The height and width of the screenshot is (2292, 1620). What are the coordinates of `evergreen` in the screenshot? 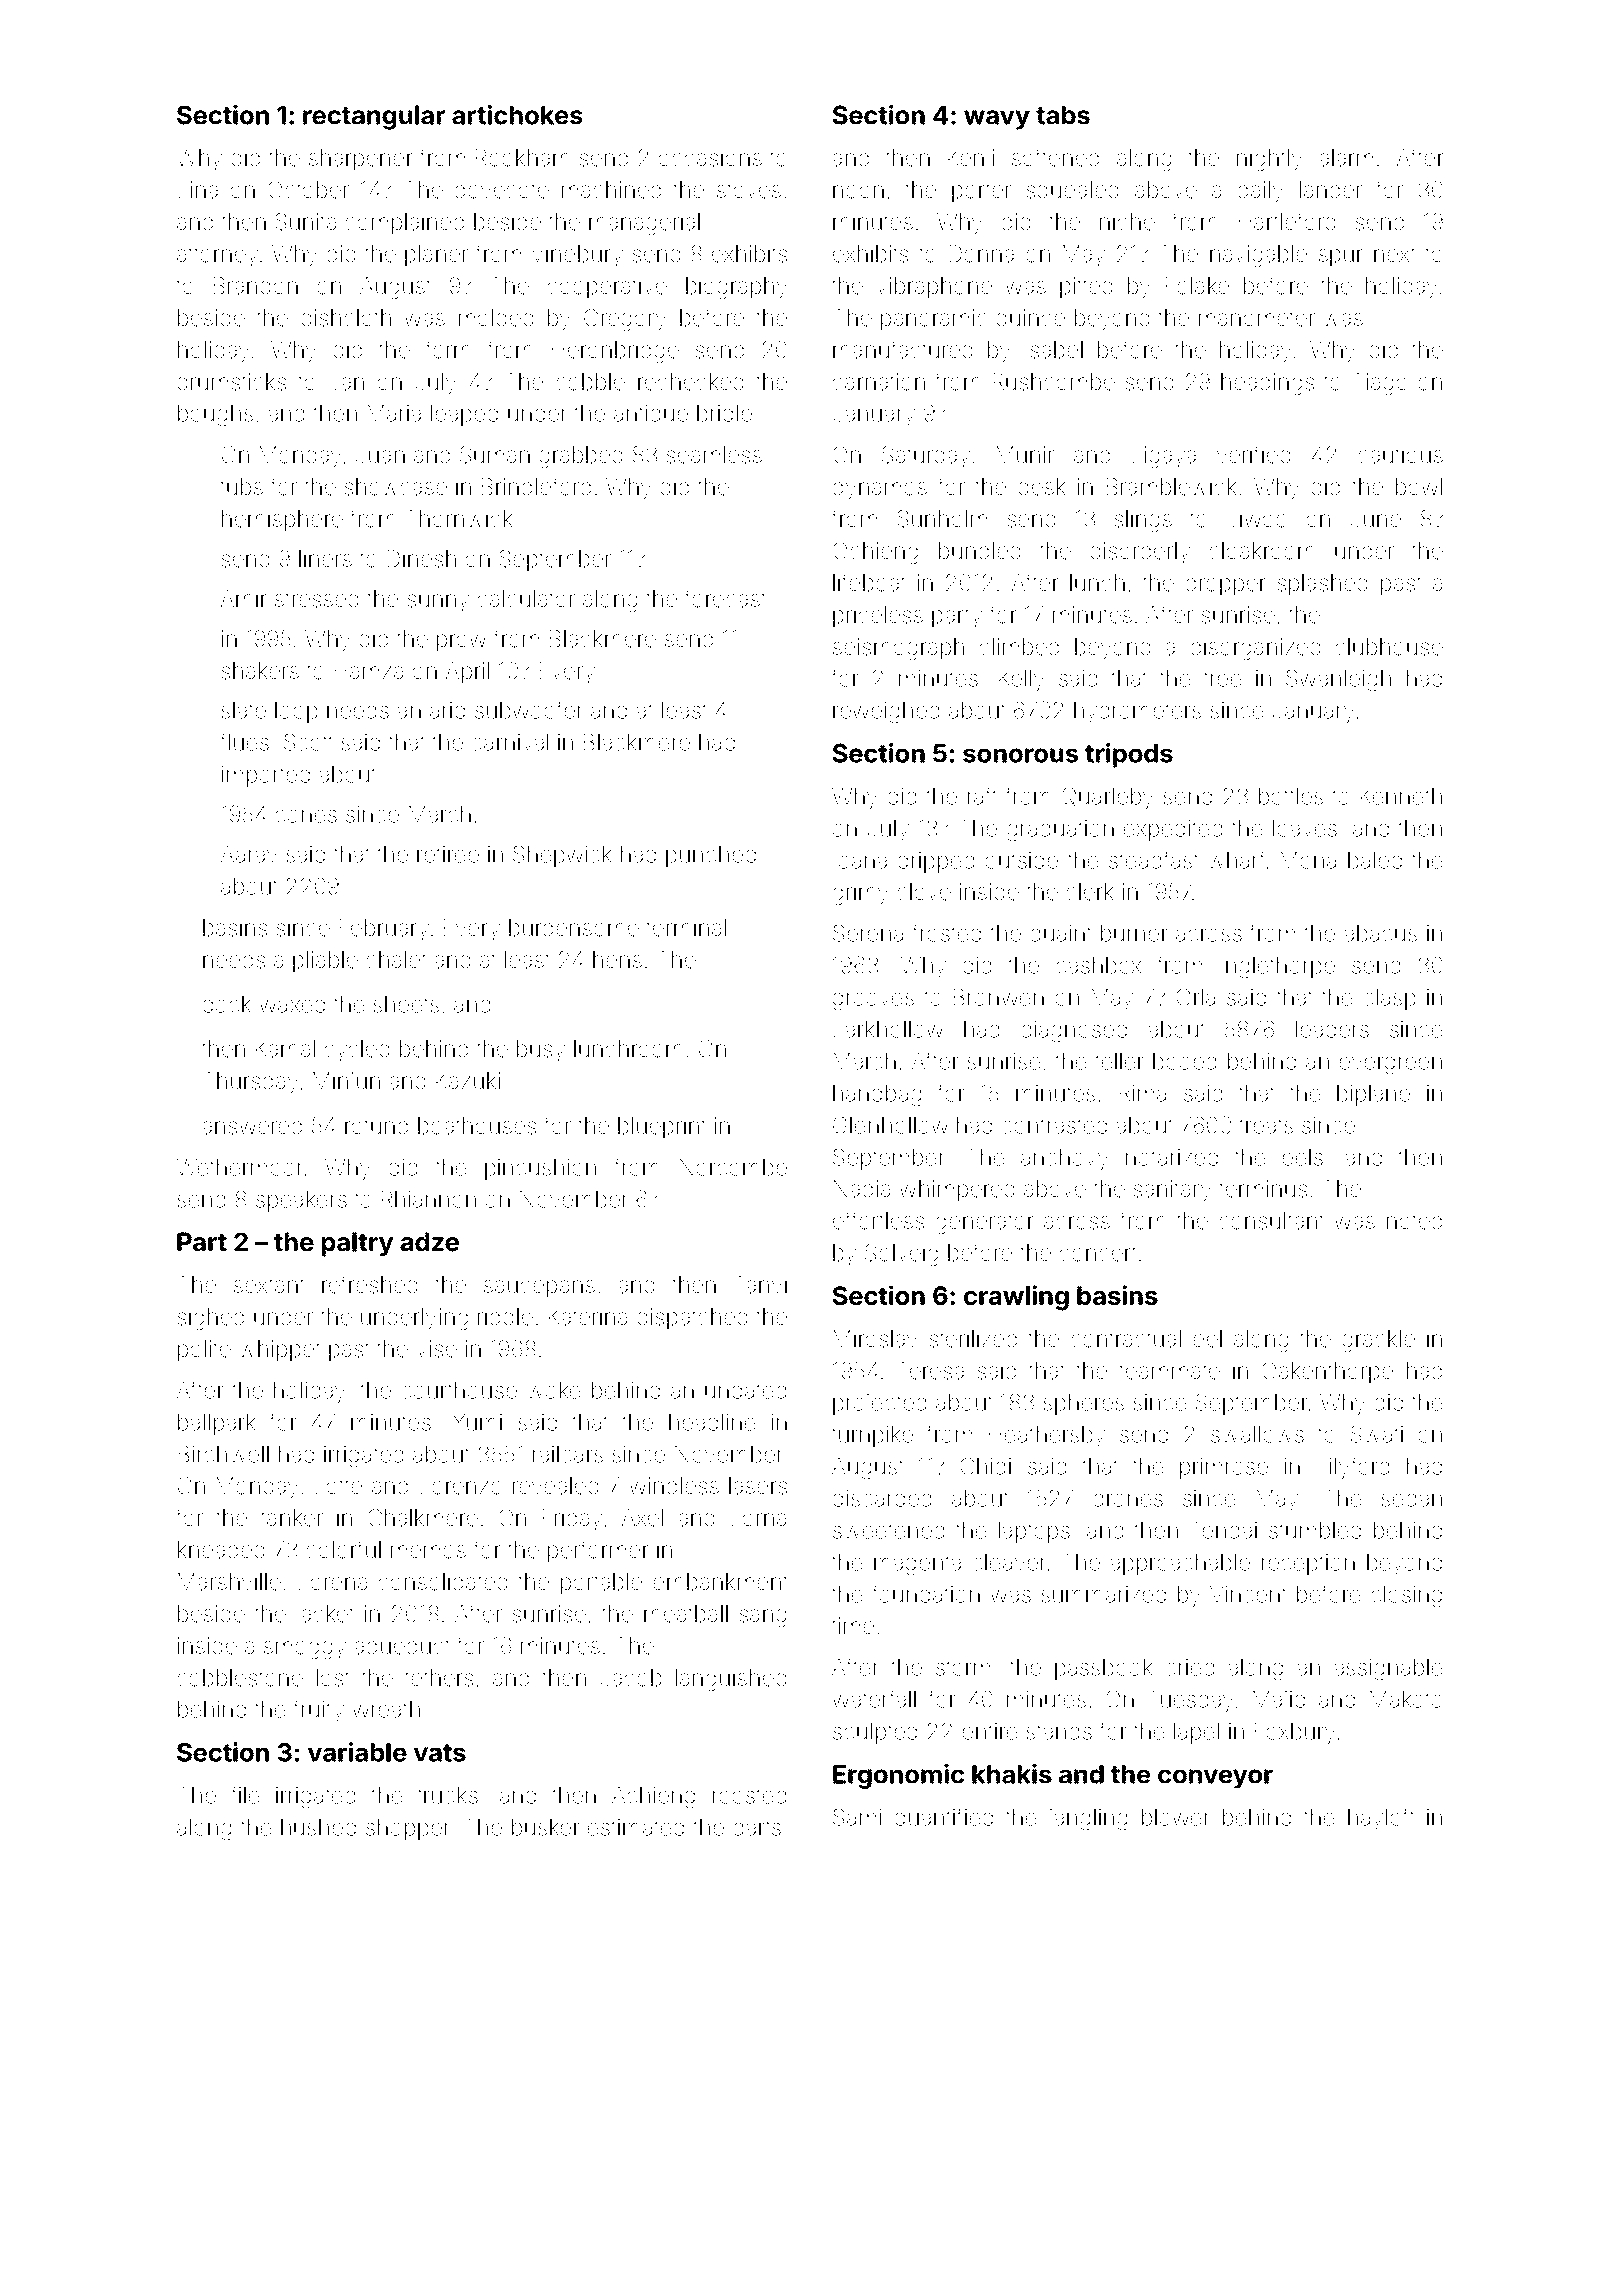 It's located at (1390, 1065).
